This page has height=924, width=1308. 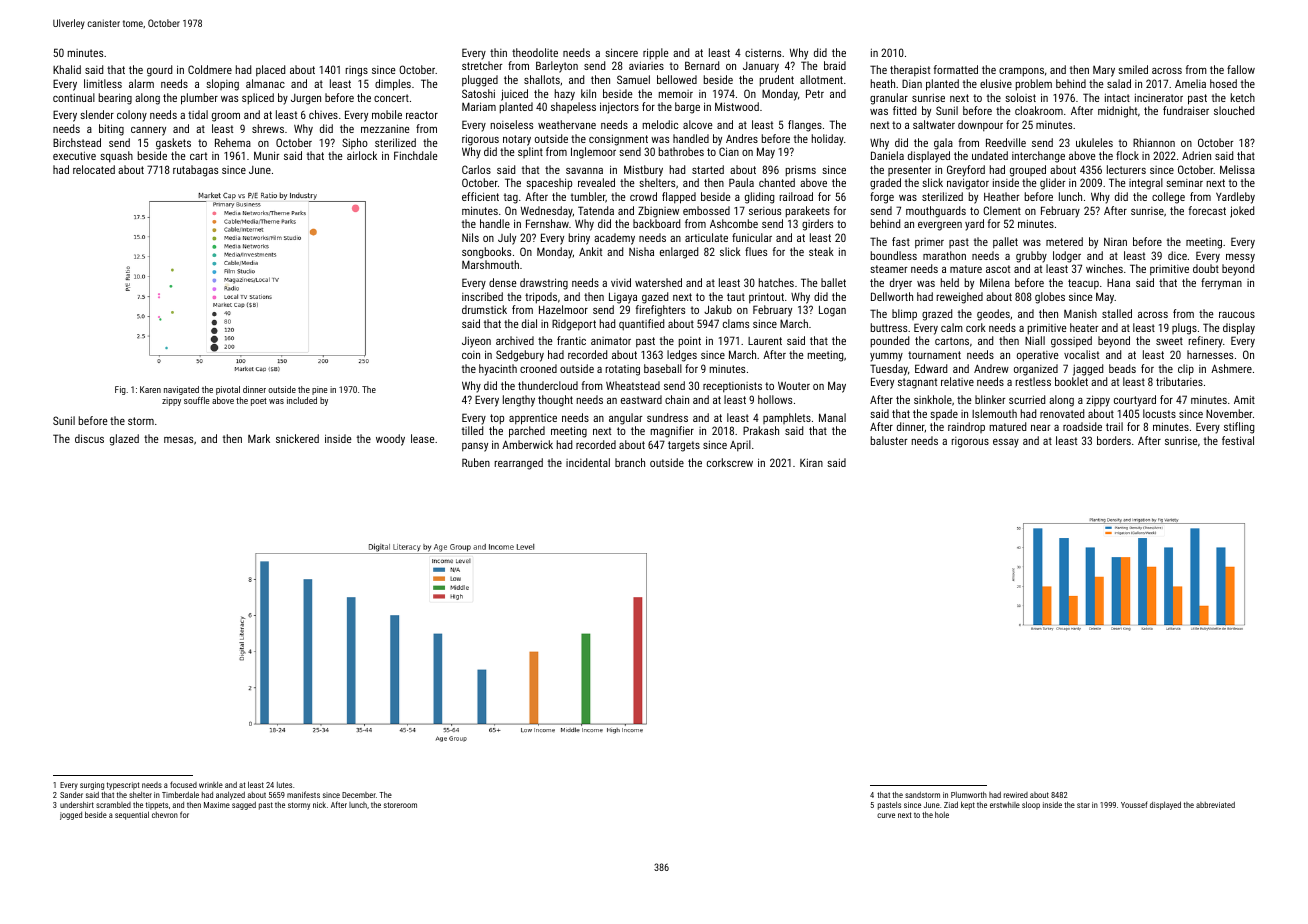 I want to click on cisterns, so click(x=763, y=53).
